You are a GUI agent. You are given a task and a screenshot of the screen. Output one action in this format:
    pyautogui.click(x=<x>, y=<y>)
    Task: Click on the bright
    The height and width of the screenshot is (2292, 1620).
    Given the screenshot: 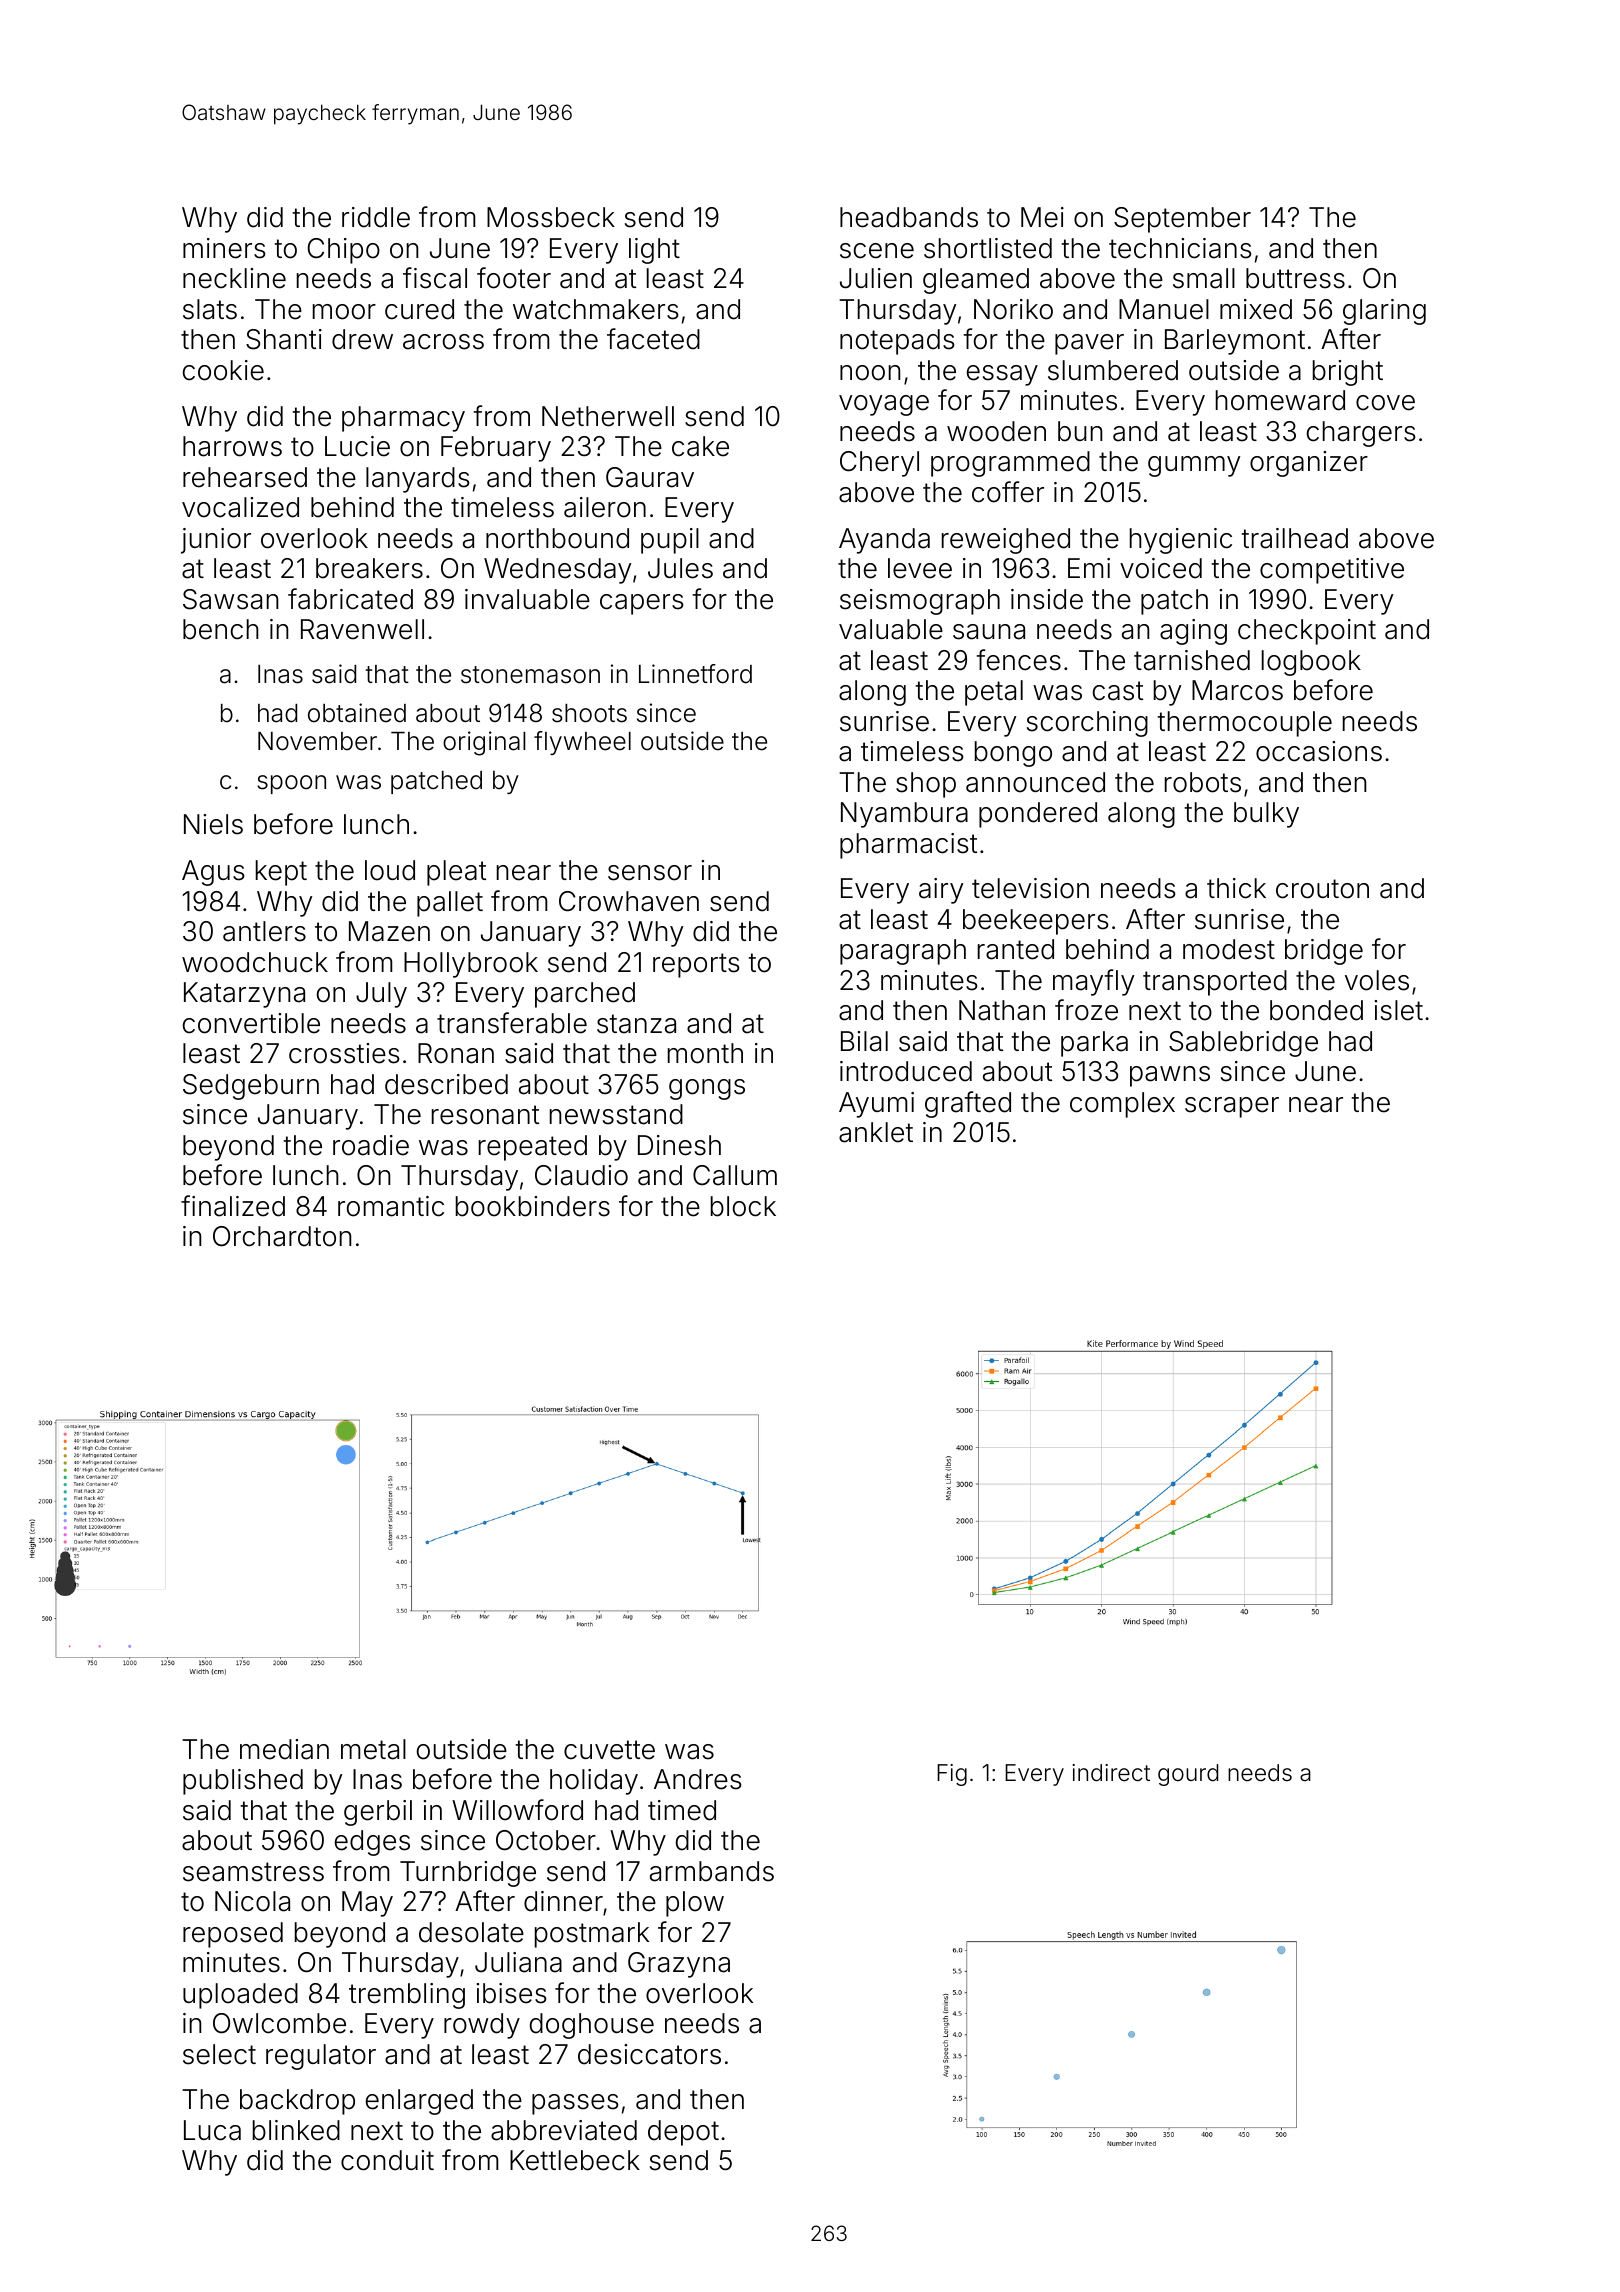 What is the action you would take?
    pyautogui.click(x=1348, y=373)
